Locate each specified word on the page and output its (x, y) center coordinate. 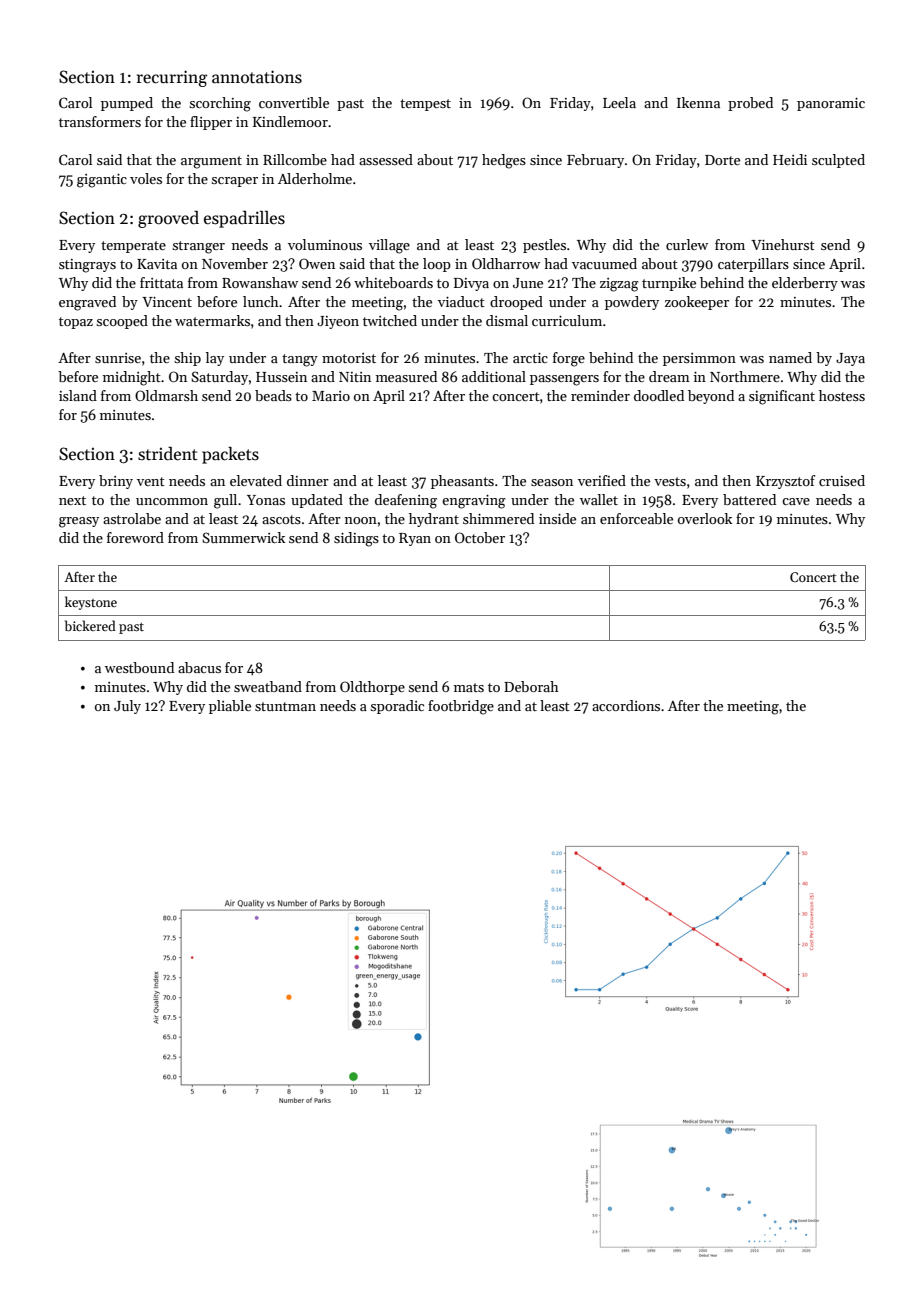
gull (225, 501)
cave (796, 501)
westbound (139, 667)
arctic (530, 358)
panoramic (831, 104)
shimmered (498, 518)
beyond (711, 397)
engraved (87, 303)
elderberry (805, 284)
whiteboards (393, 282)
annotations (257, 77)
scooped (122, 322)
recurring (172, 78)
